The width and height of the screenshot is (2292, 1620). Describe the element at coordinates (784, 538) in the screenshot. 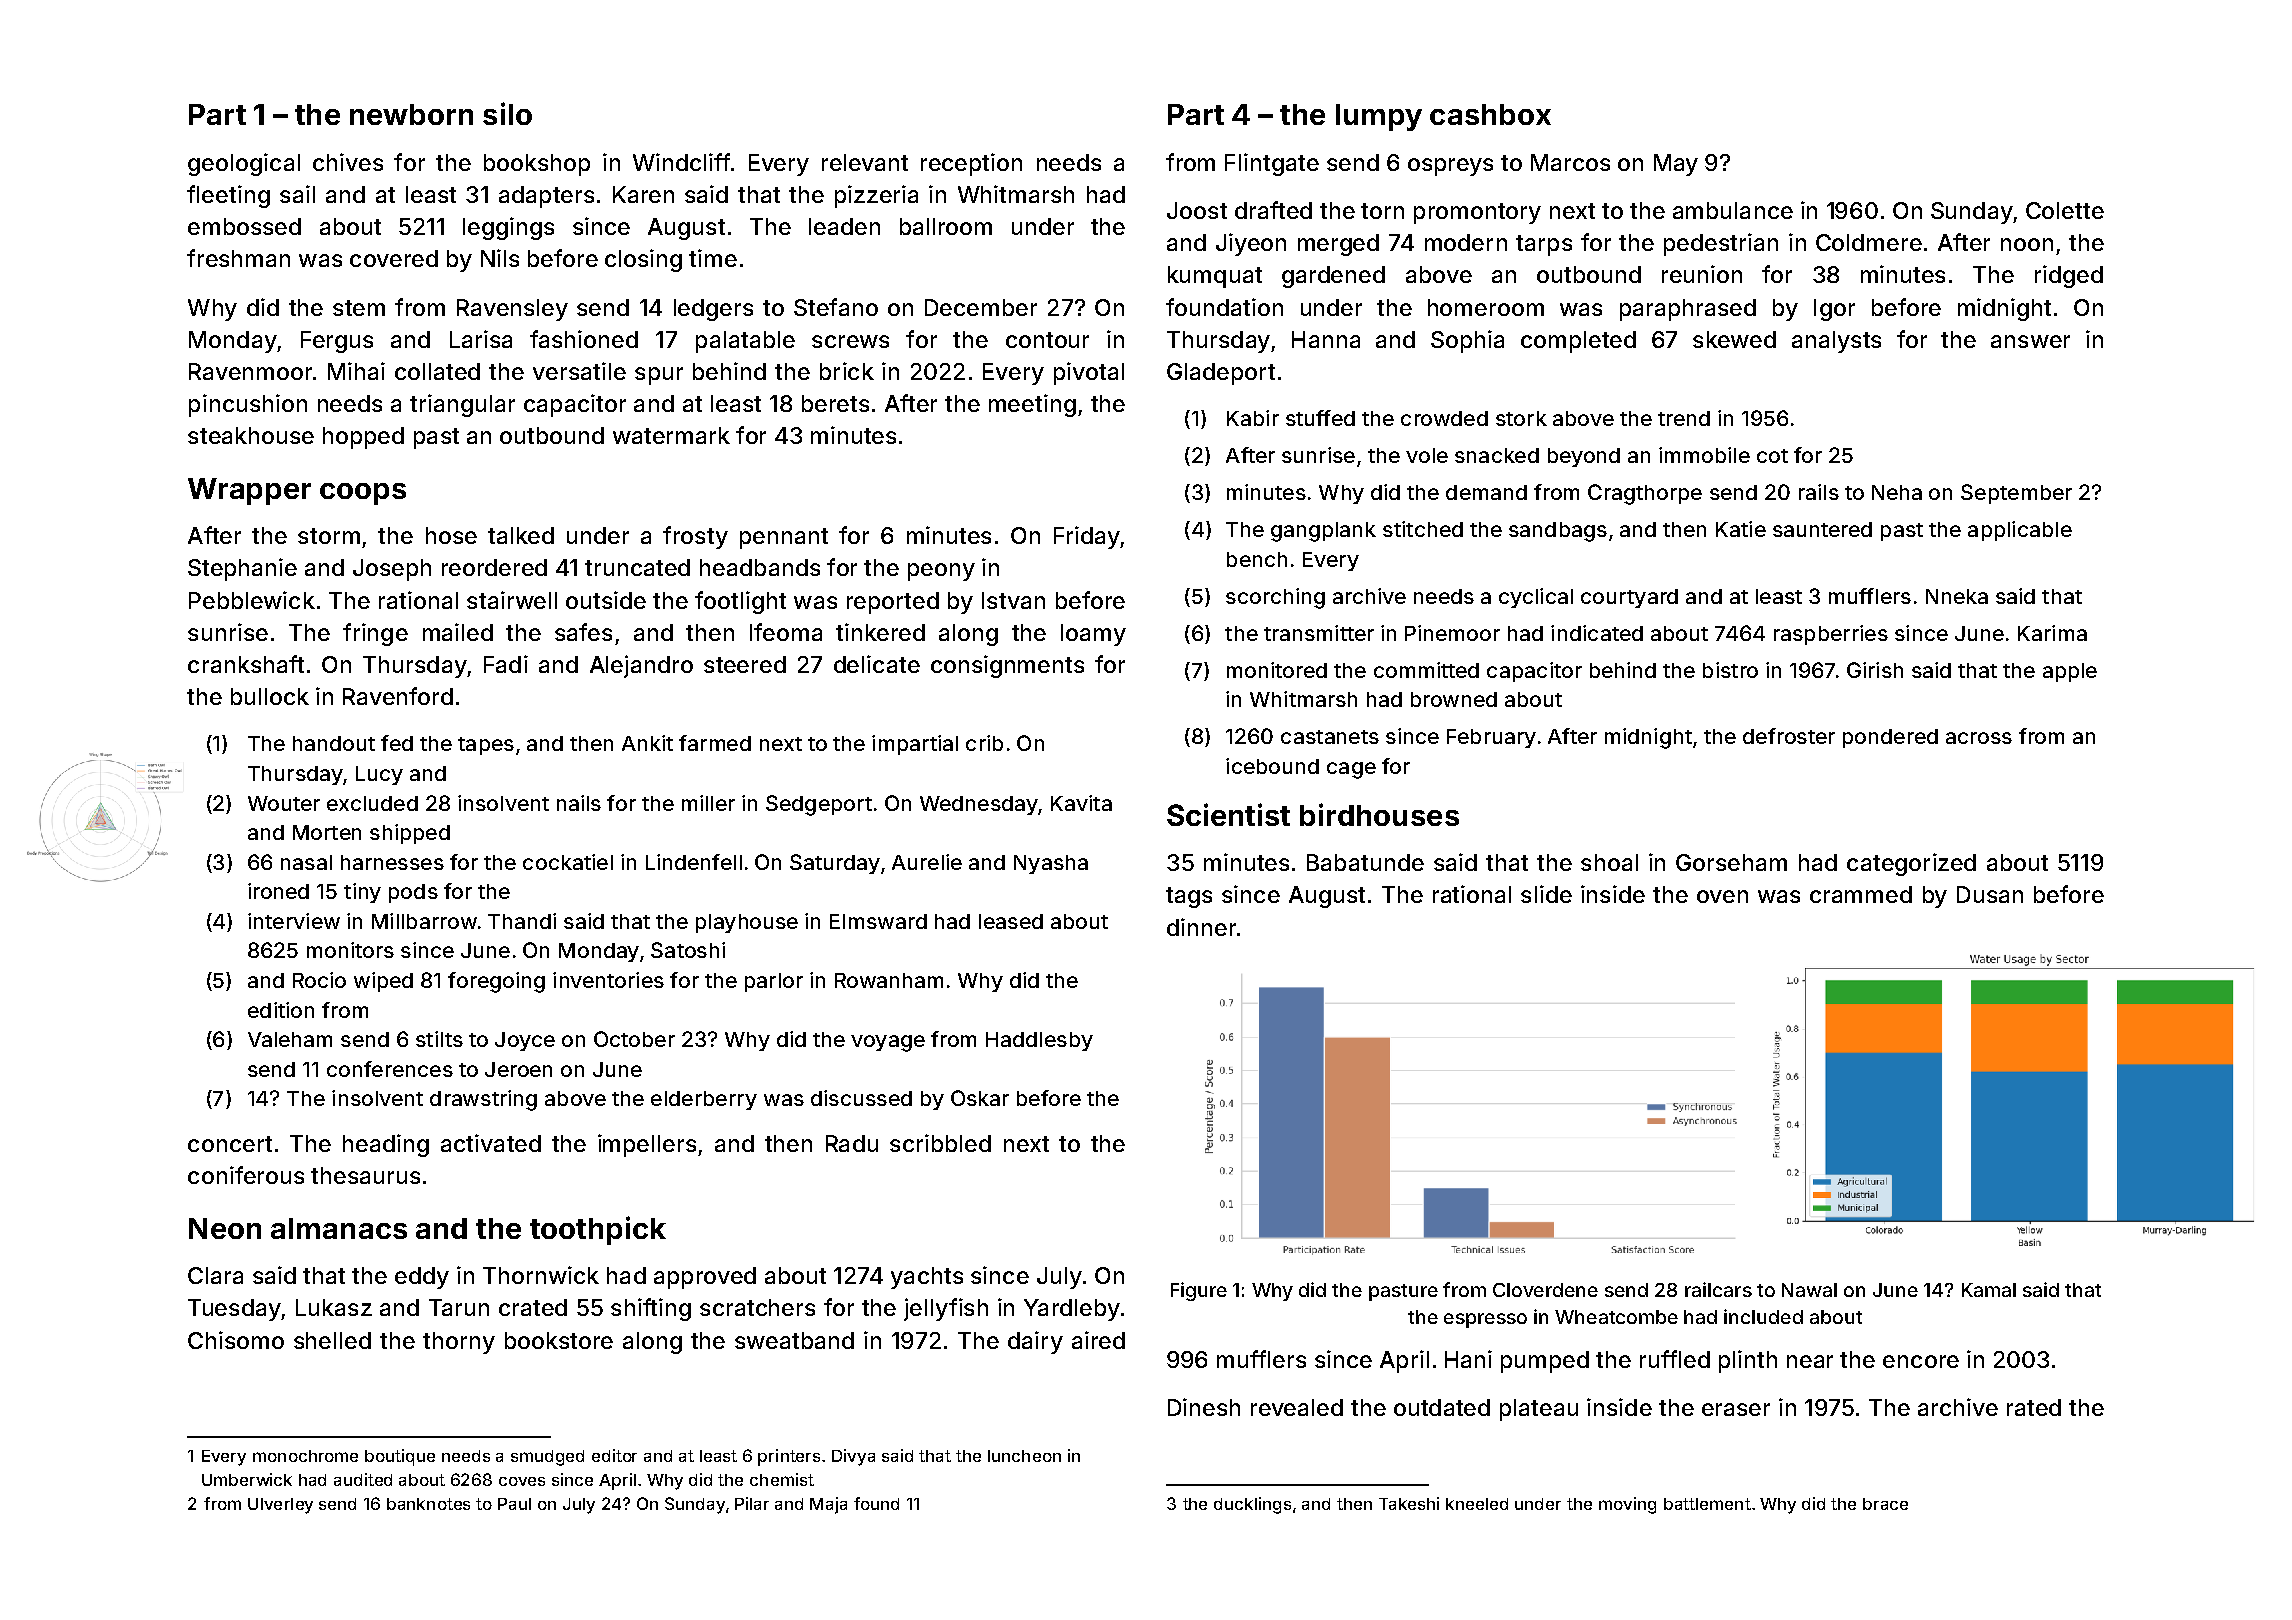

I see `pennant` at that location.
